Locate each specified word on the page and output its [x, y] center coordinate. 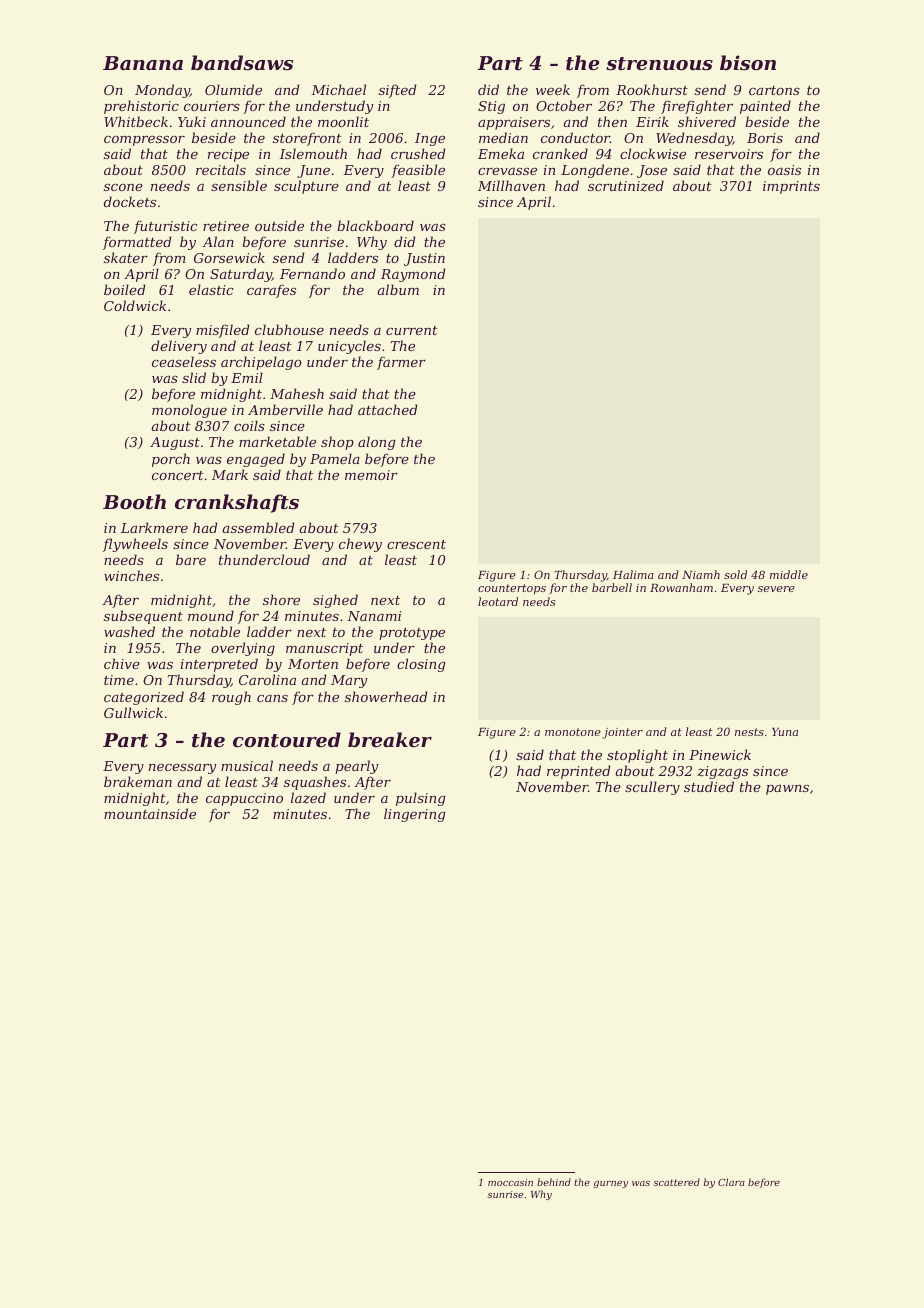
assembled [258, 527]
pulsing [421, 799]
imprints [791, 187]
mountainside [150, 813]
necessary [182, 769]
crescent [416, 544]
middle [789, 574]
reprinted [578, 772]
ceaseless [184, 361]
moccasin [510, 1182]
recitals [221, 169]
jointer [622, 733]
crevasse [507, 171]
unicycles [349, 347]
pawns [787, 790]
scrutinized [626, 186]
